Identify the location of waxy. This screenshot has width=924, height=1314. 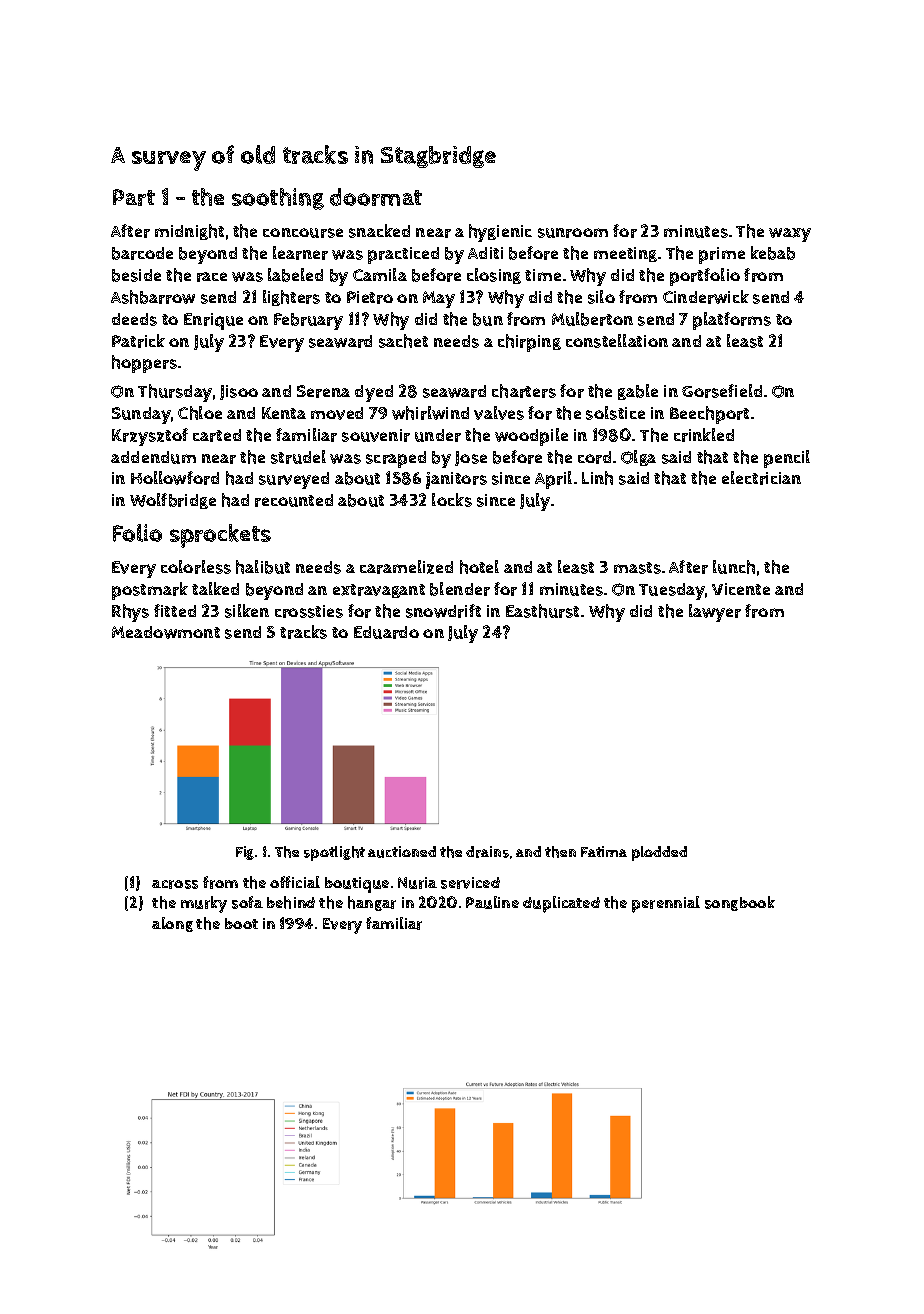
(790, 235).
